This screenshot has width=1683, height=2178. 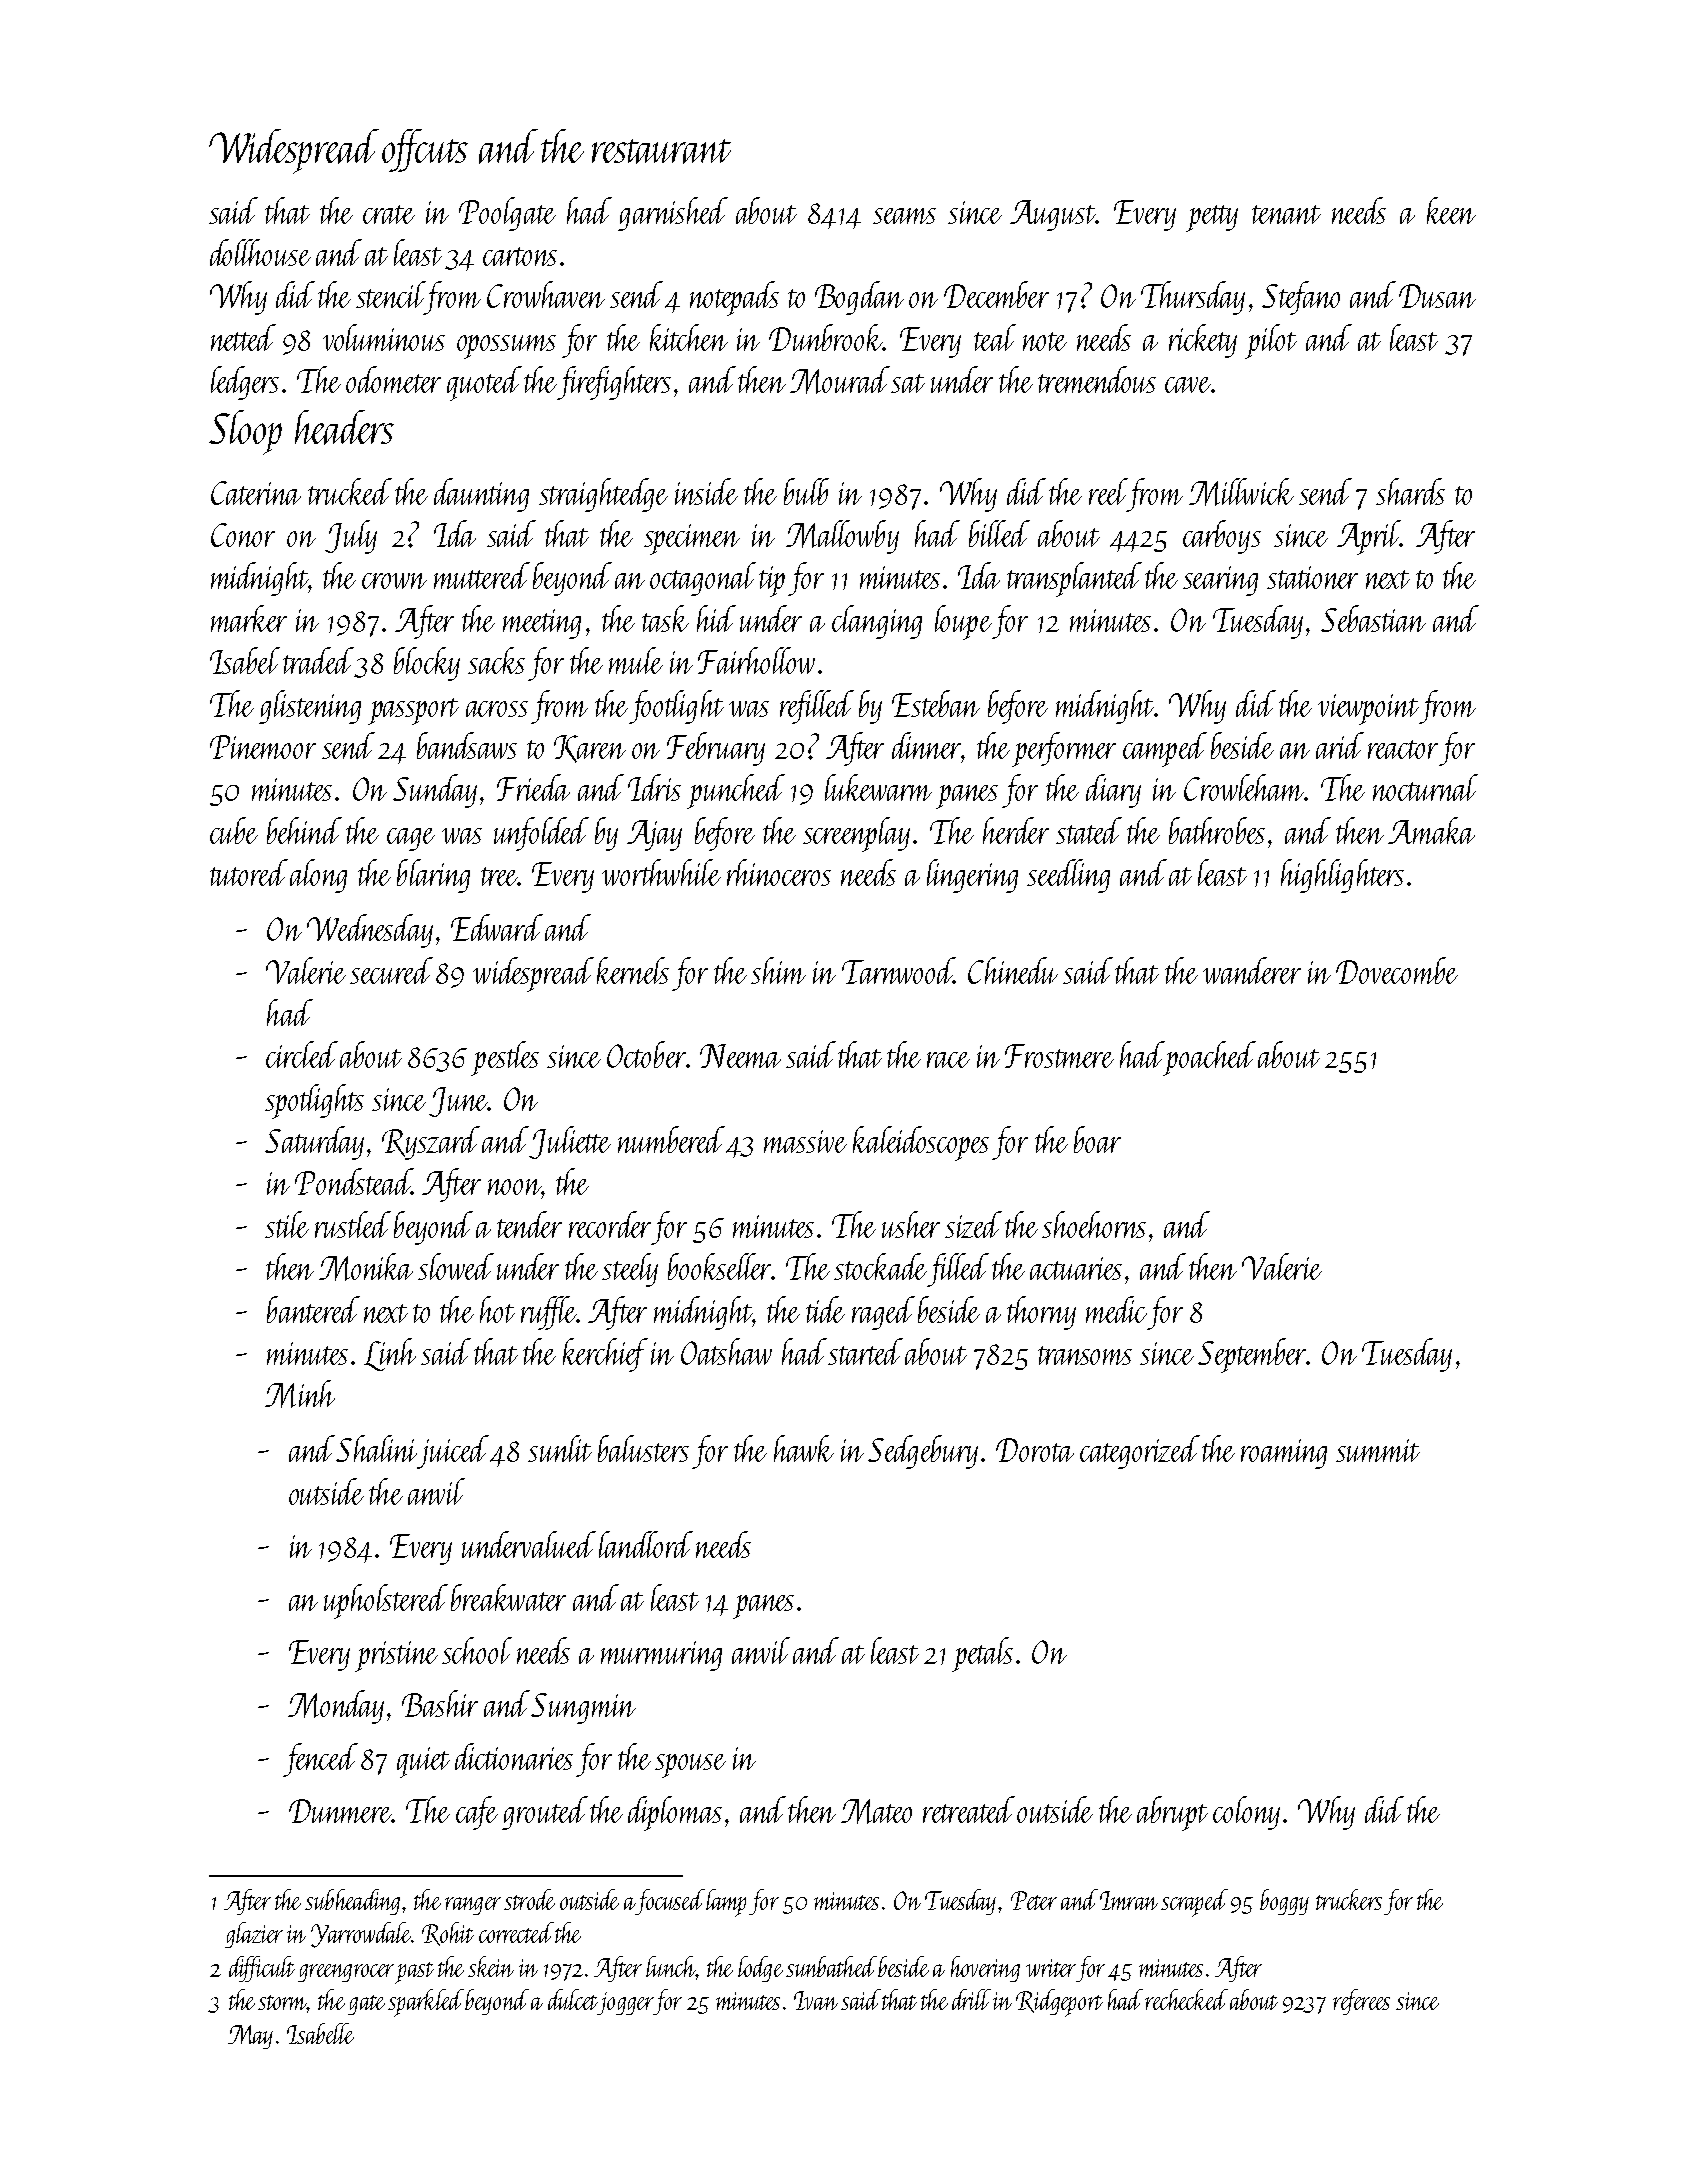 What do you see at coordinates (287, 1224) in the screenshot?
I see `stile` at bounding box center [287, 1224].
